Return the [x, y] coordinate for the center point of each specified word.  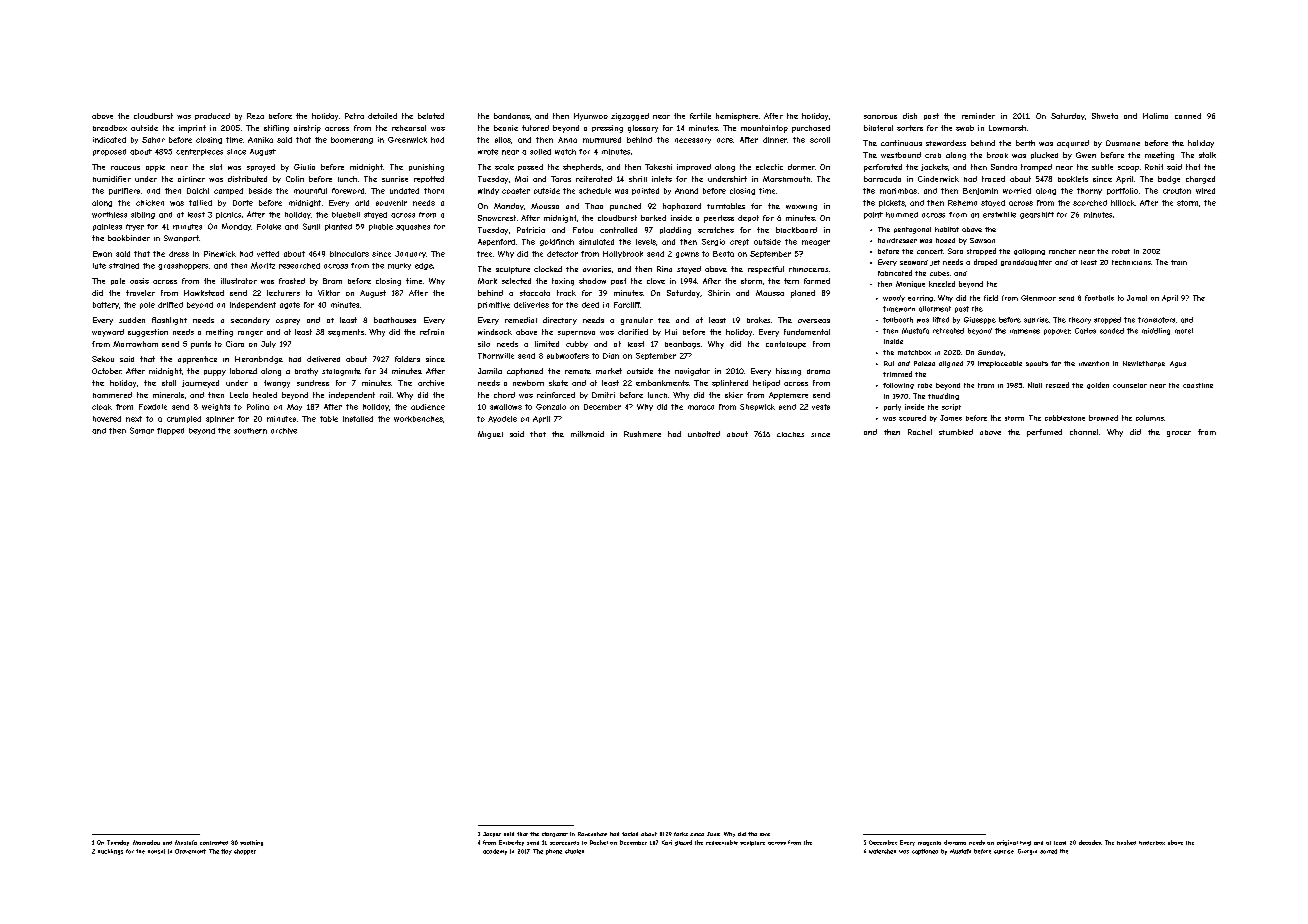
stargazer [555, 834]
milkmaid [587, 434]
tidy [226, 852]
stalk [1207, 155]
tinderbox [1152, 843]
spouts [1037, 364]
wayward [108, 333]
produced [212, 116]
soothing [251, 843]
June [713, 834]
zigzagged [630, 117]
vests [821, 407]
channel [1084, 432]
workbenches [418, 419]
